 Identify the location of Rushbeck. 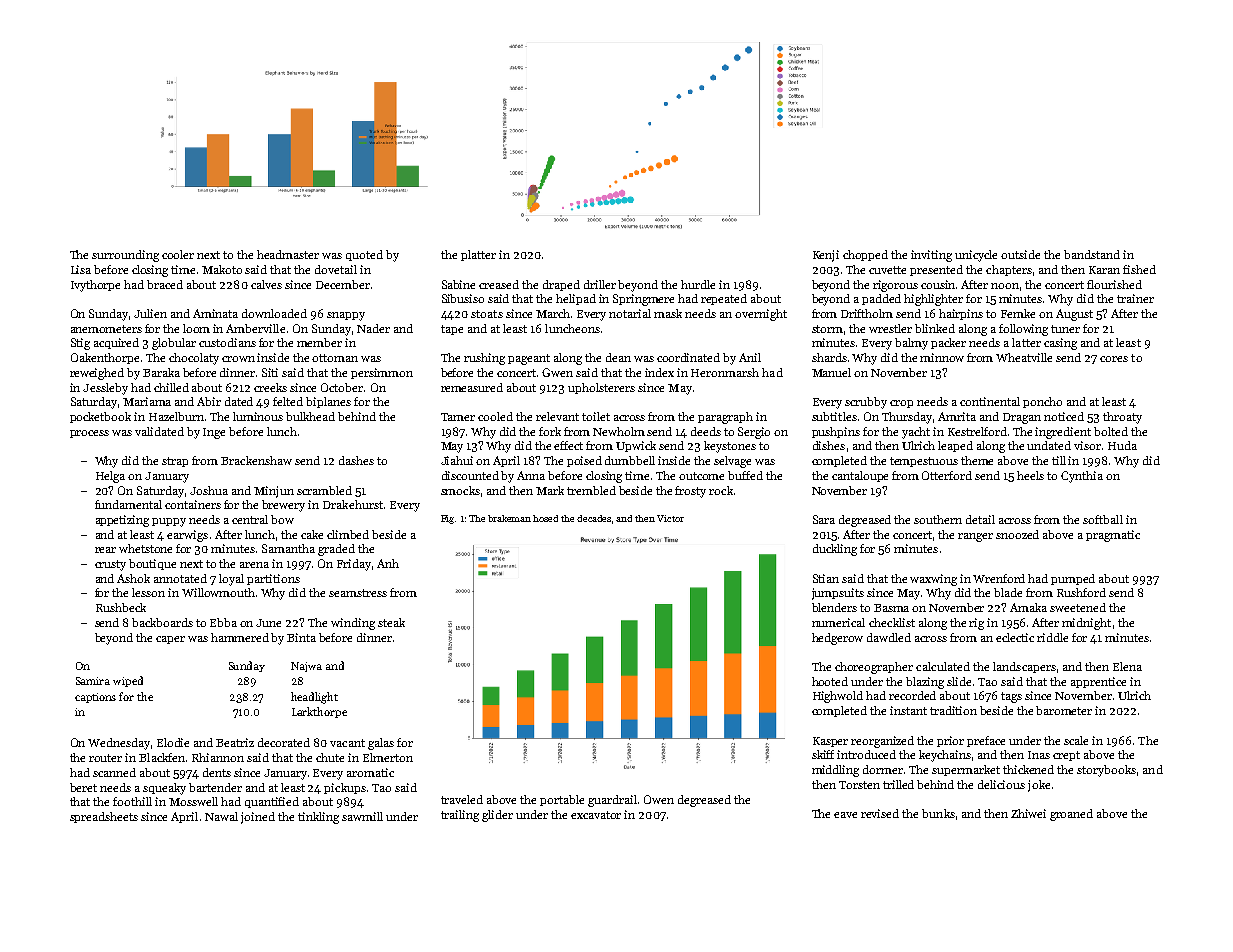
(121, 607).
